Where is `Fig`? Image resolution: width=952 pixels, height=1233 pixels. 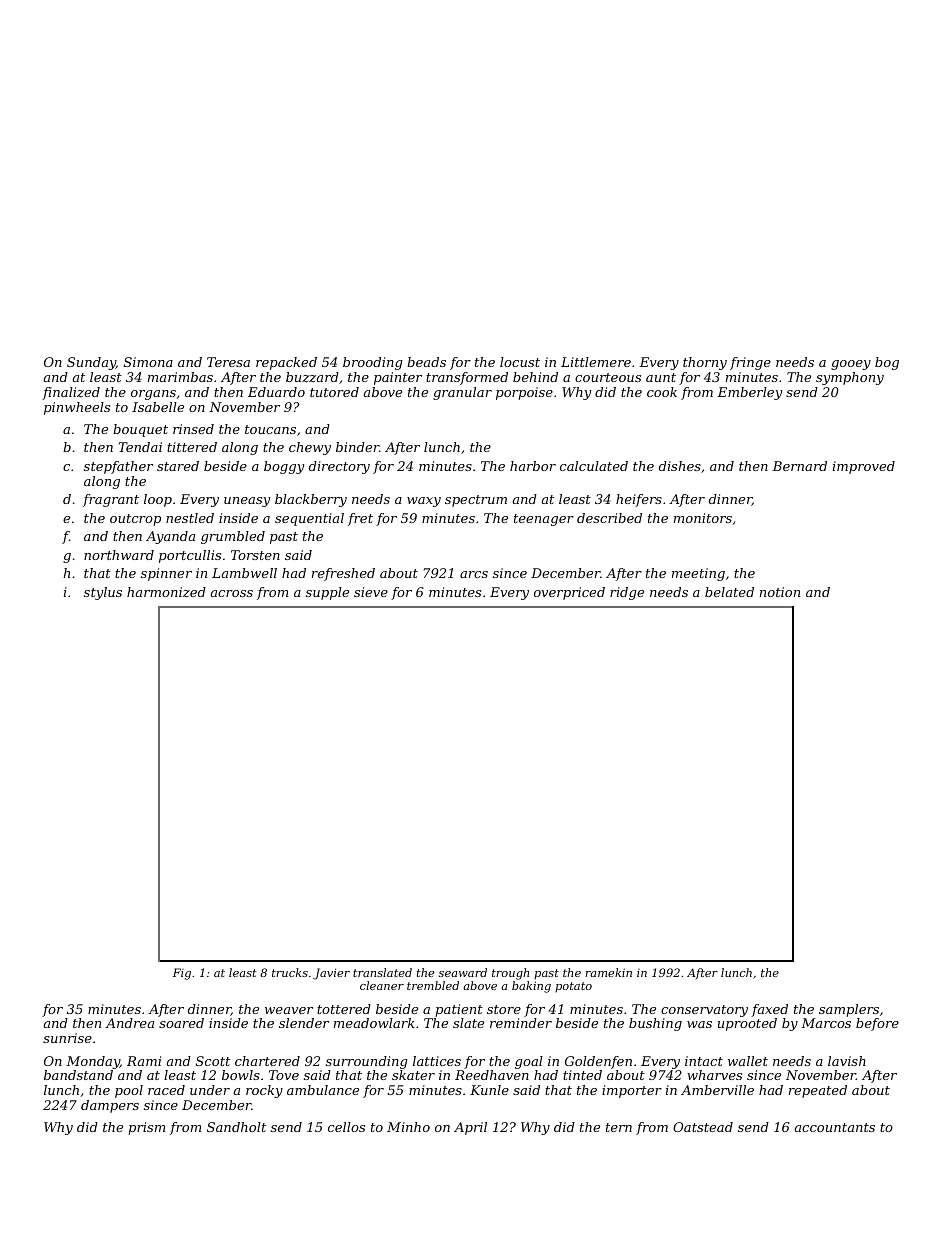
Fig is located at coordinates (182, 974).
